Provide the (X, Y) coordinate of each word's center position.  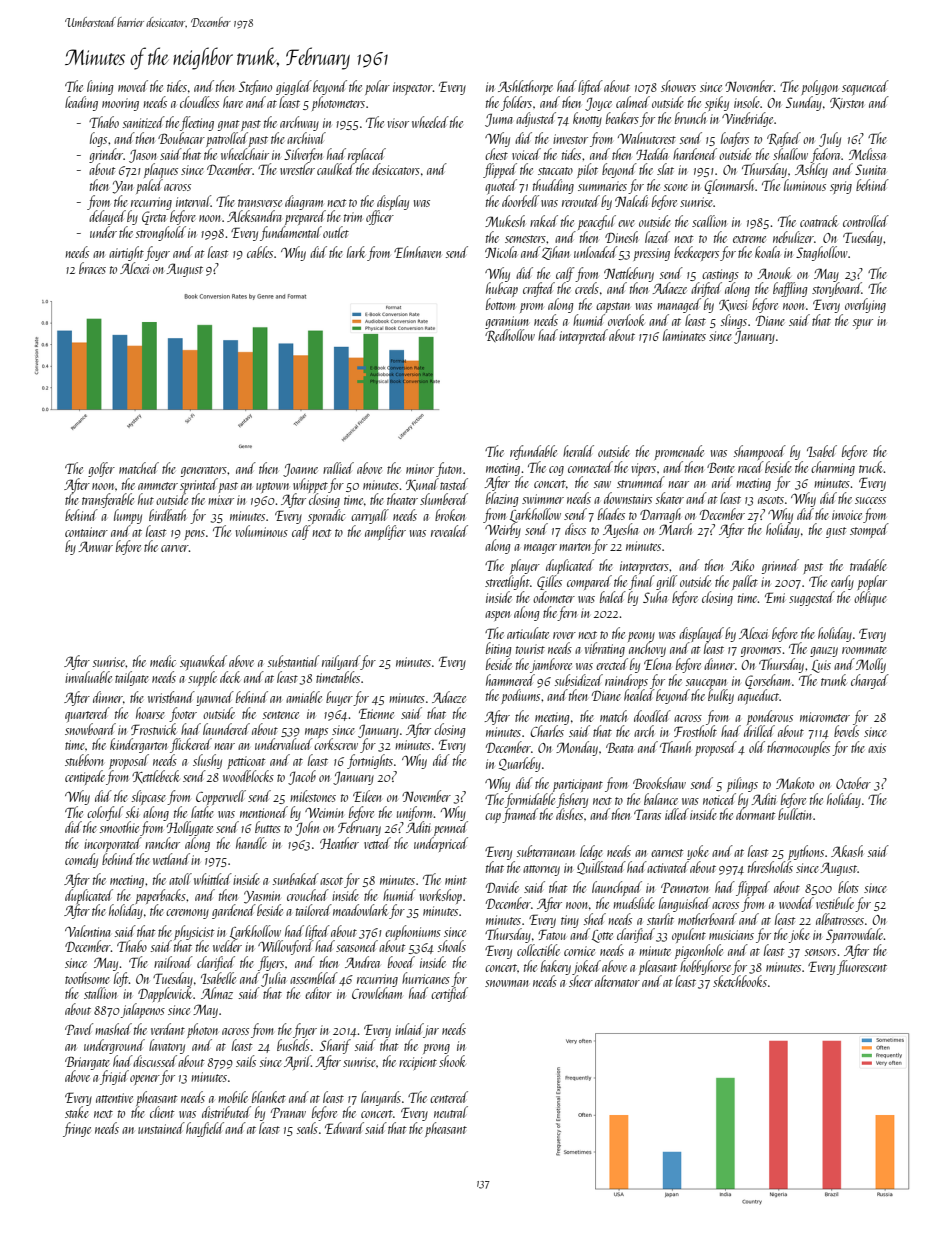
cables (260, 252)
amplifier (385, 532)
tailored (314, 910)
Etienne (376, 713)
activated (668, 867)
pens (194, 535)
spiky (717, 103)
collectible (538, 950)
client (162, 1112)
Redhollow (510, 335)
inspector (413, 88)
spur (863, 324)
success (870, 500)
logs (98, 139)
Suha (655, 597)
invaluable (88, 677)
